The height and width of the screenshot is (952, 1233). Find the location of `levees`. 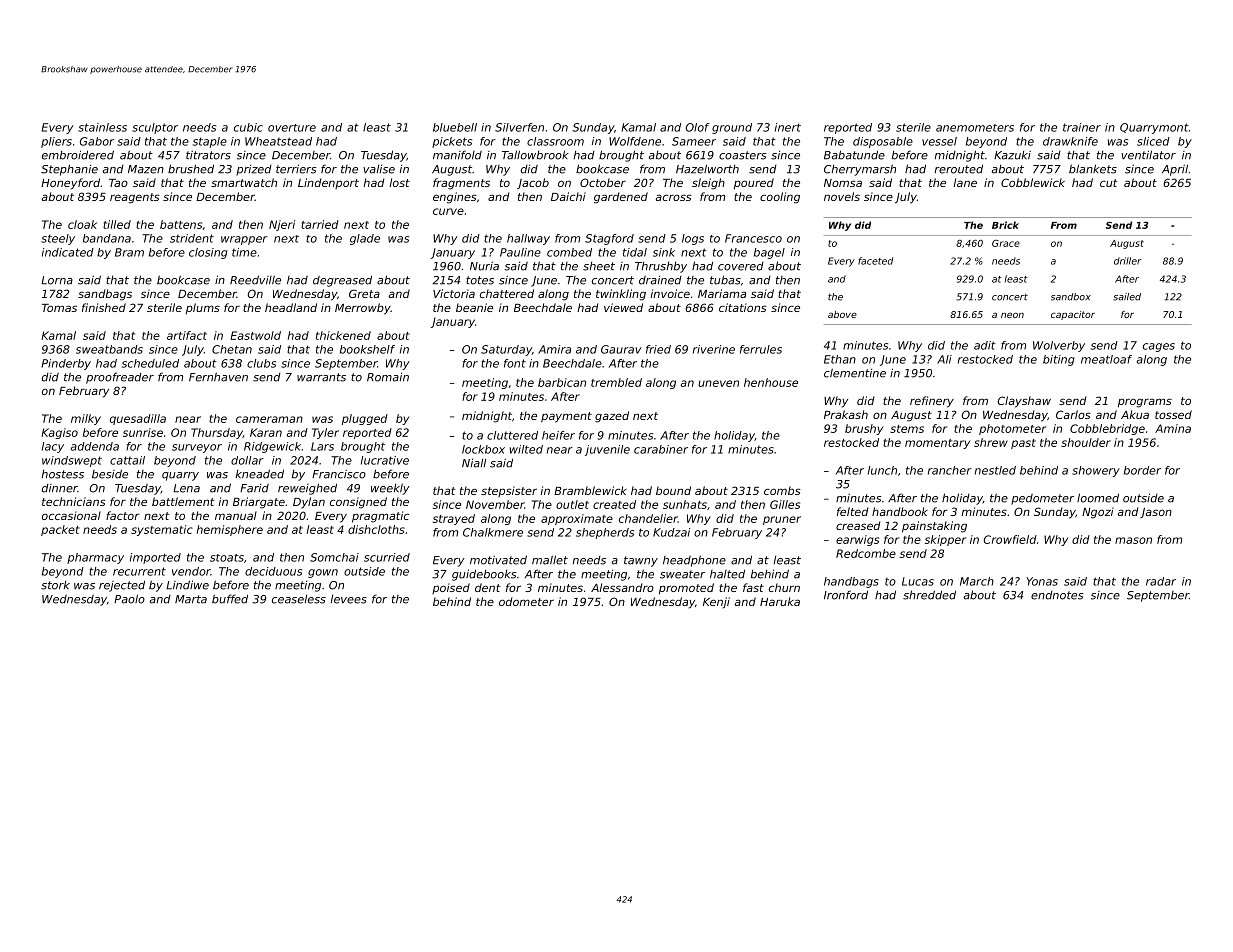

levees is located at coordinates (349, 599).
